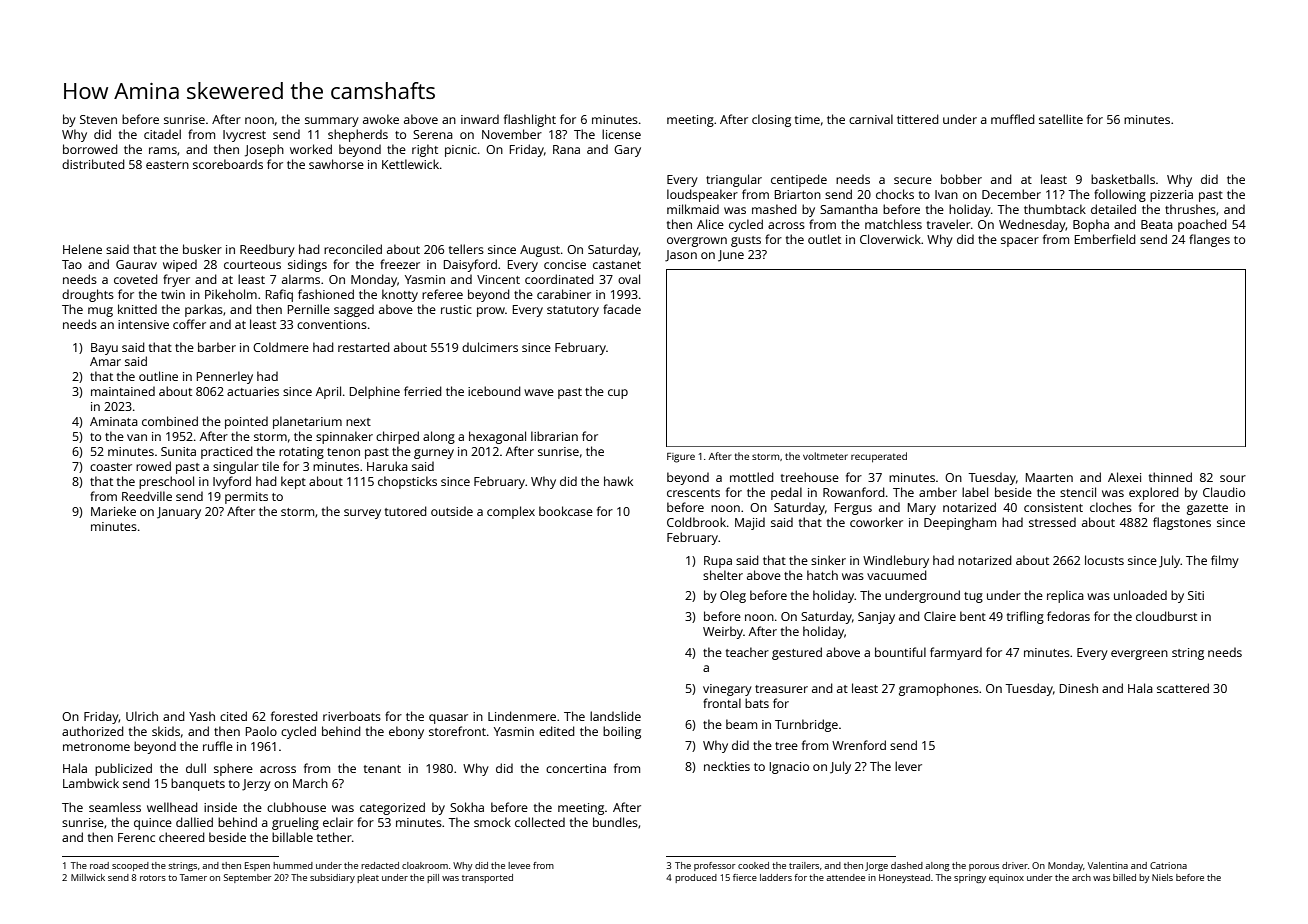  I want to click on wave, so click(539, 392).
